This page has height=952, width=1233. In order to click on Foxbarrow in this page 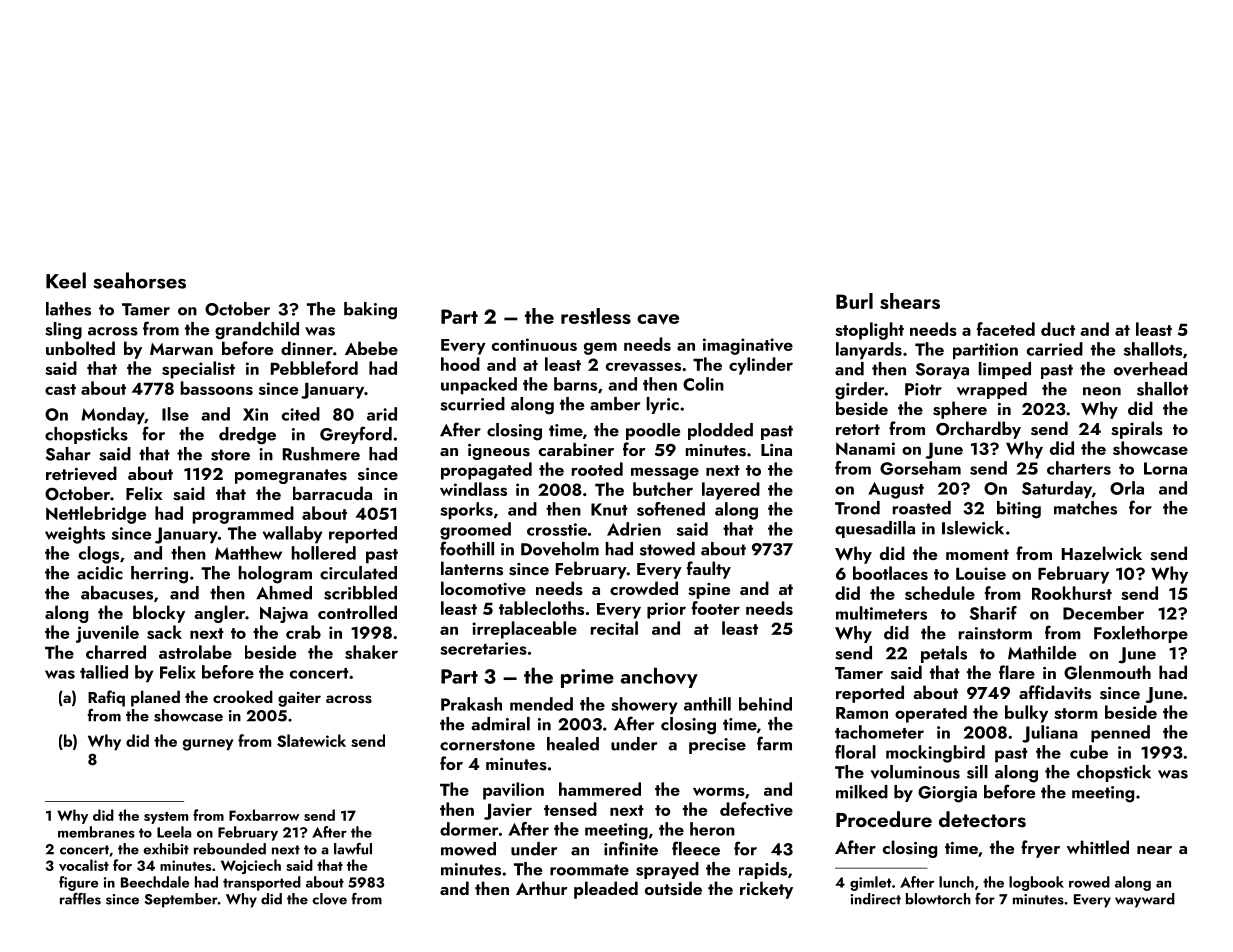, I will do `click(264, 815)`.
